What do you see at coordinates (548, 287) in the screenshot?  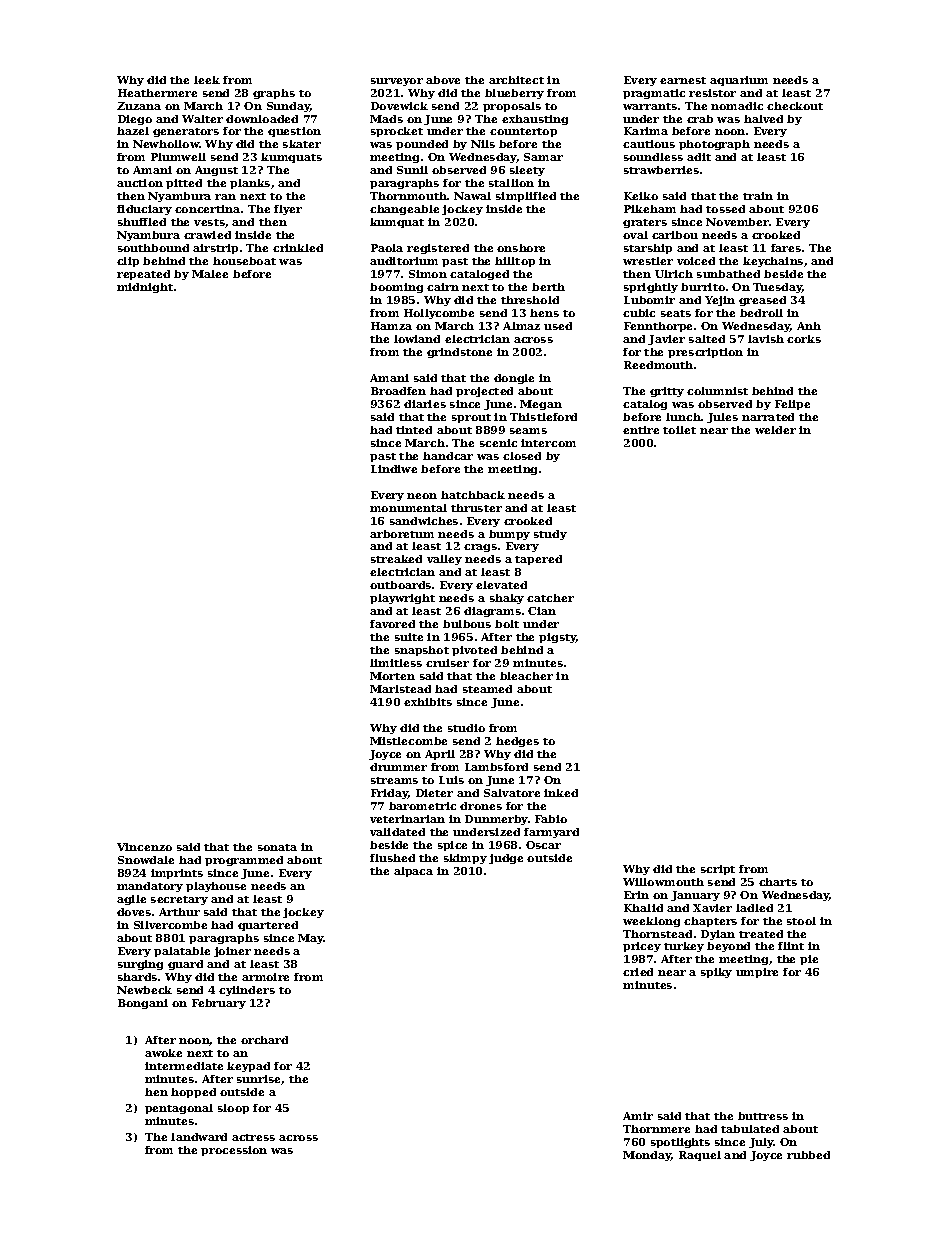 I see `berth` at bounding box center [548, 287].
